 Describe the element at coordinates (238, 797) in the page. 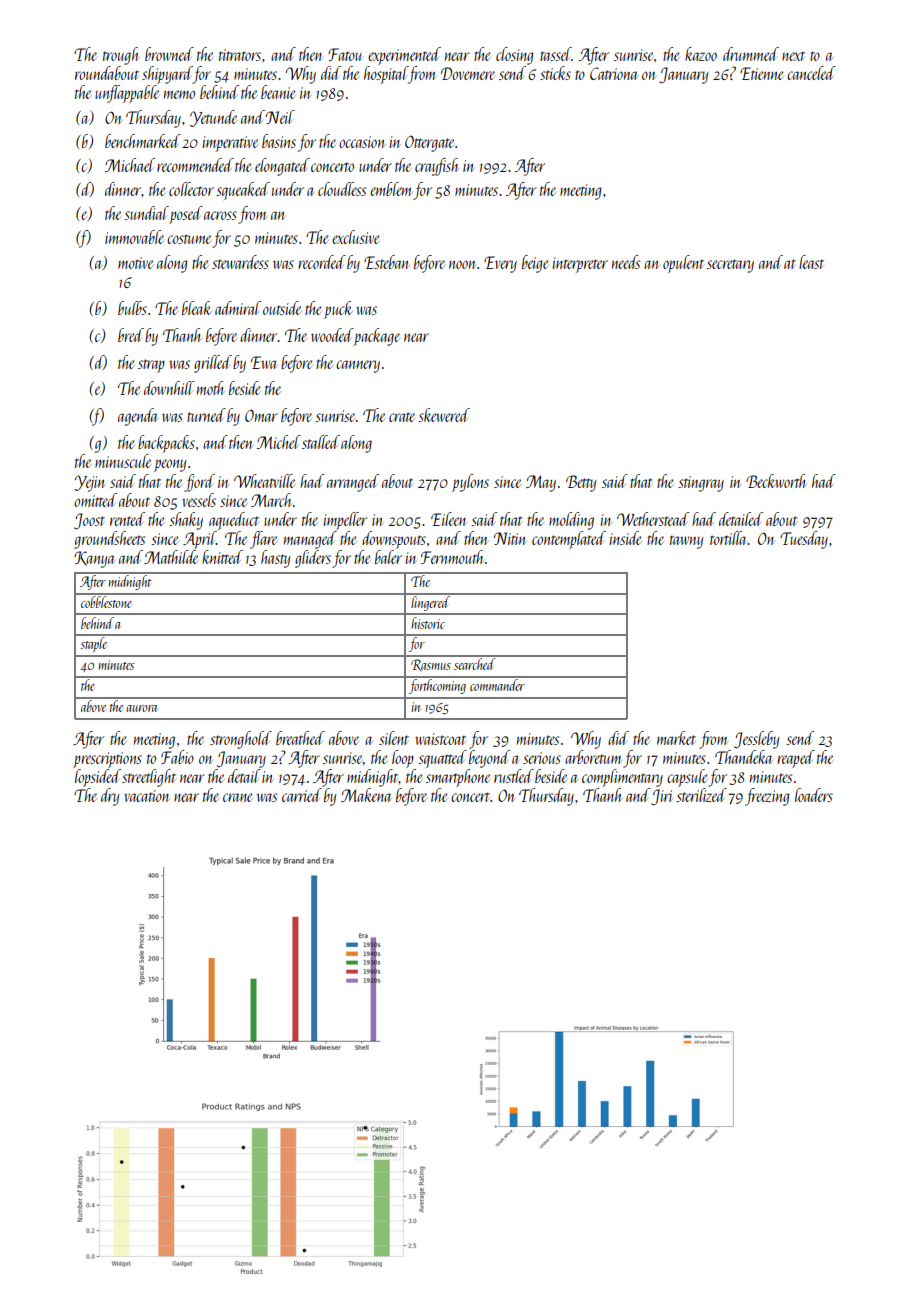

I see `crane` at that location.
